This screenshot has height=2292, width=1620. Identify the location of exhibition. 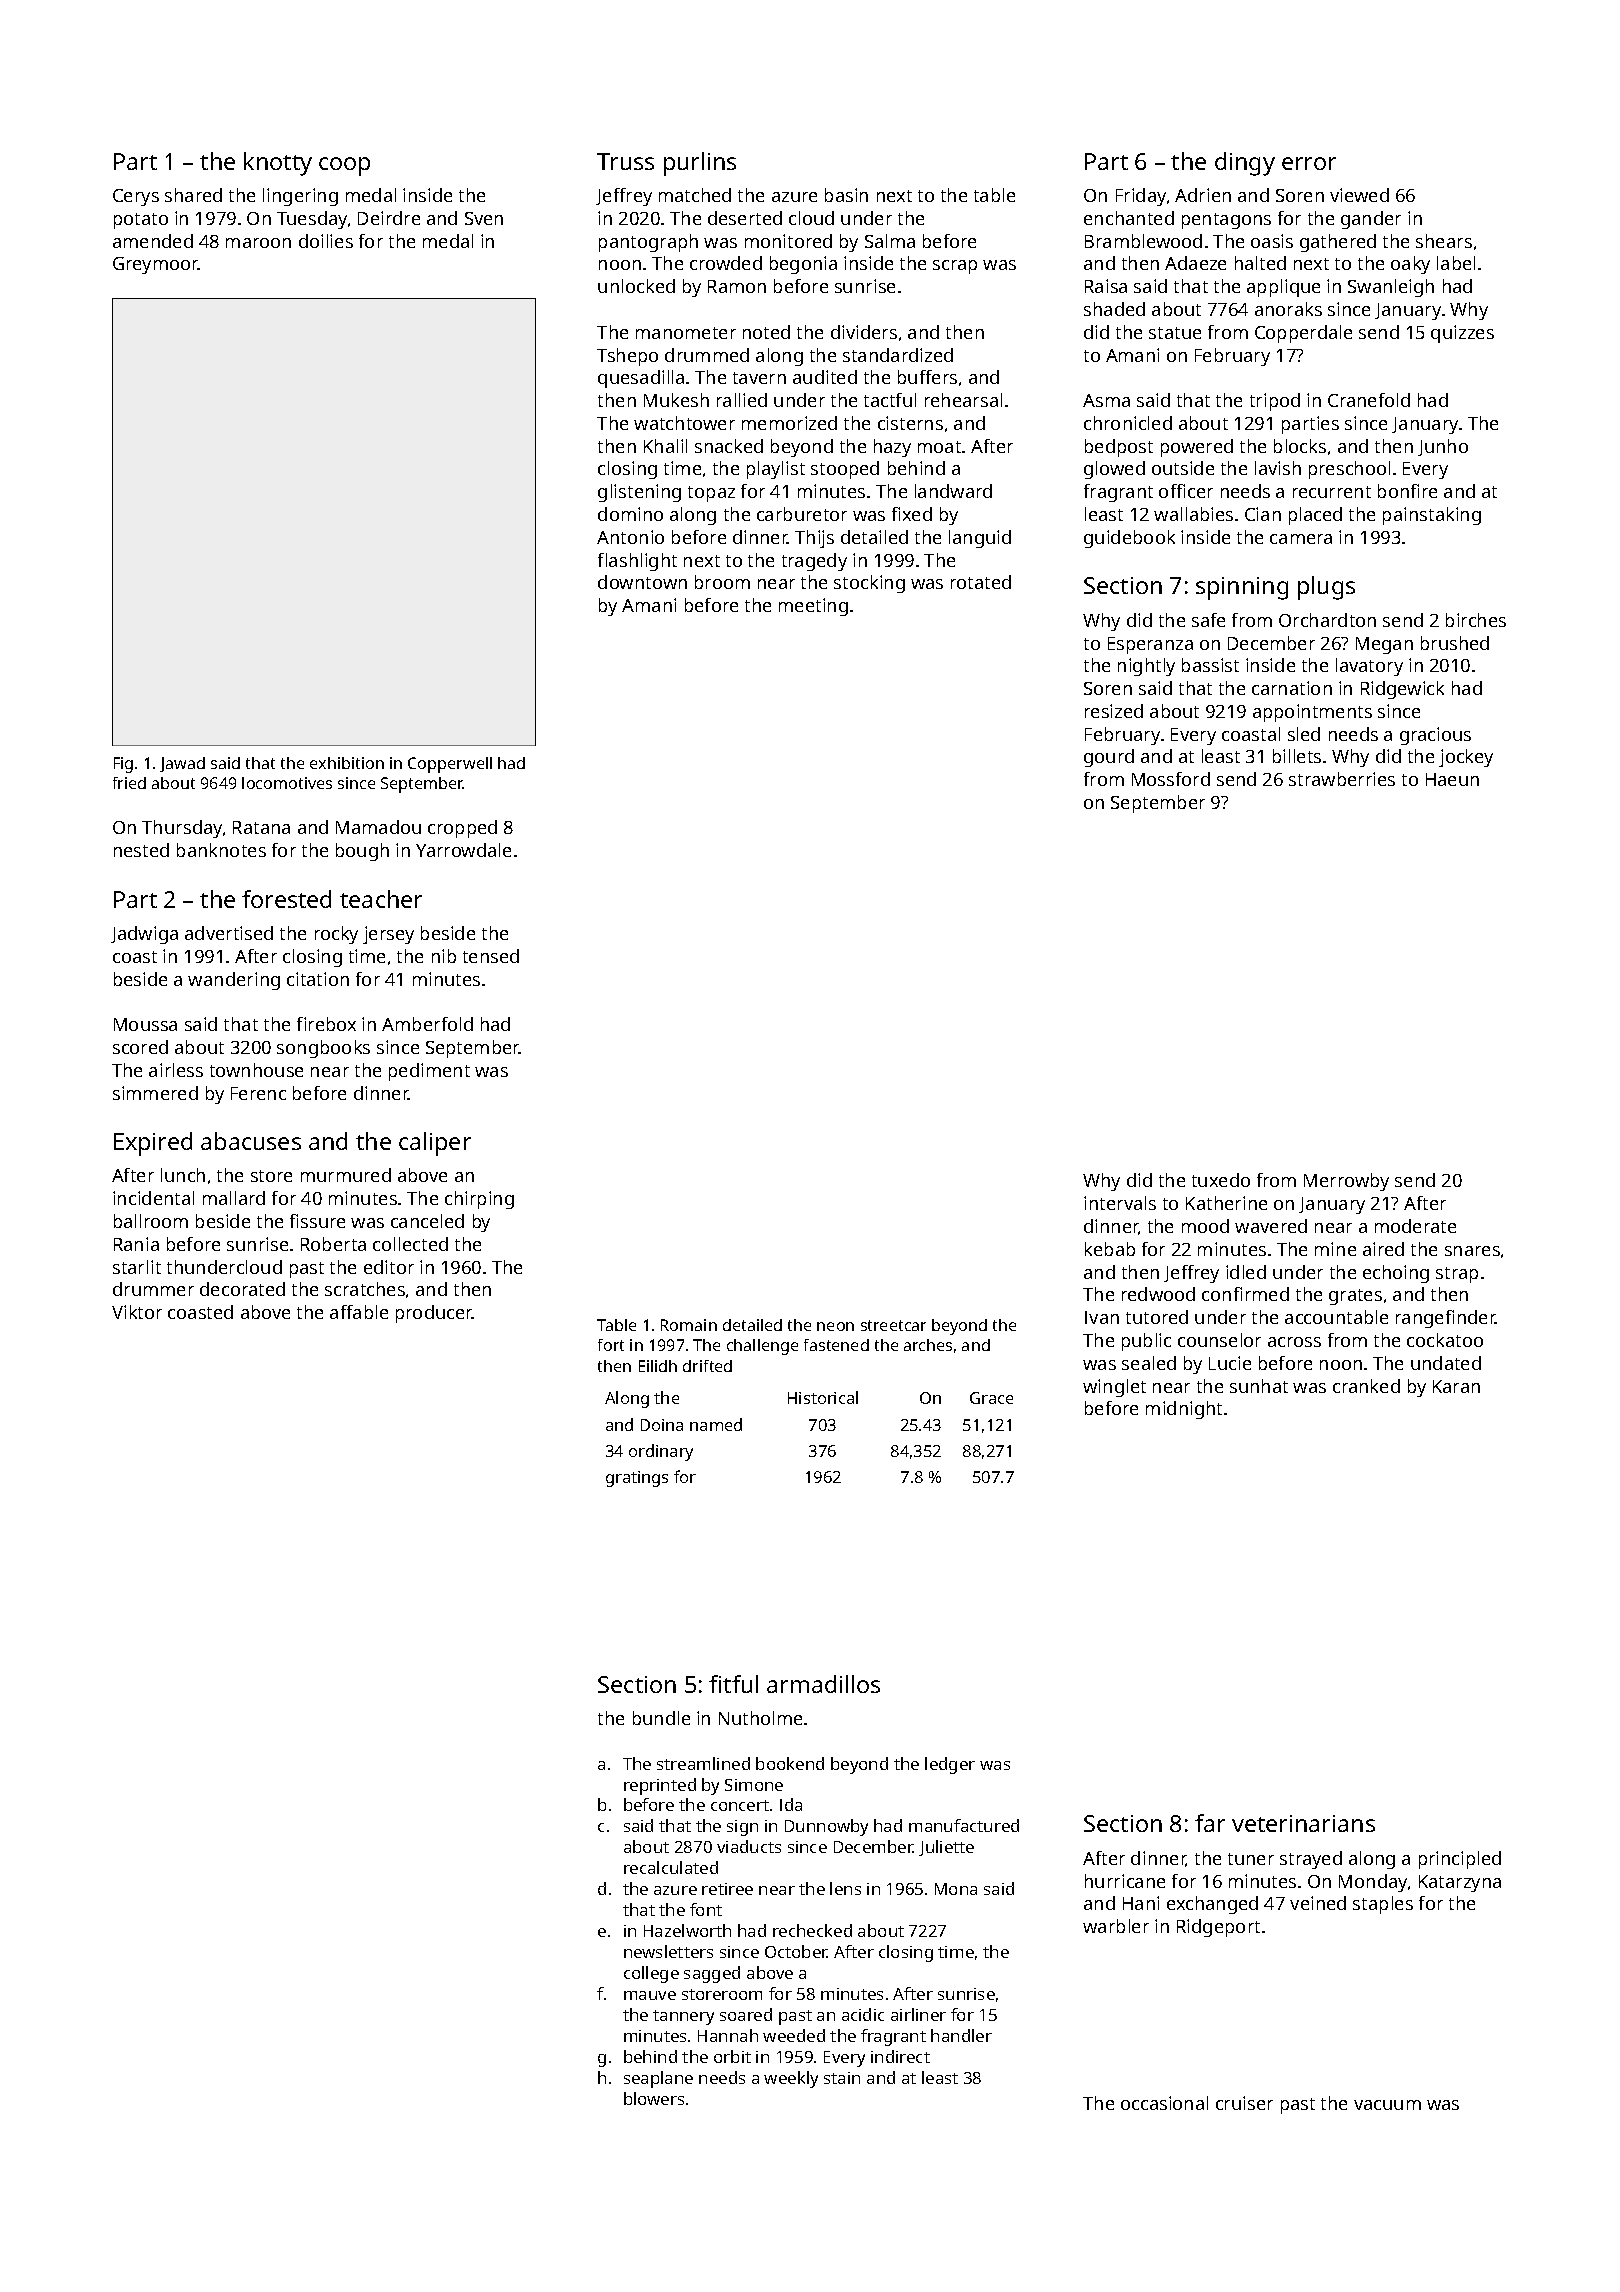
(347, 763).
